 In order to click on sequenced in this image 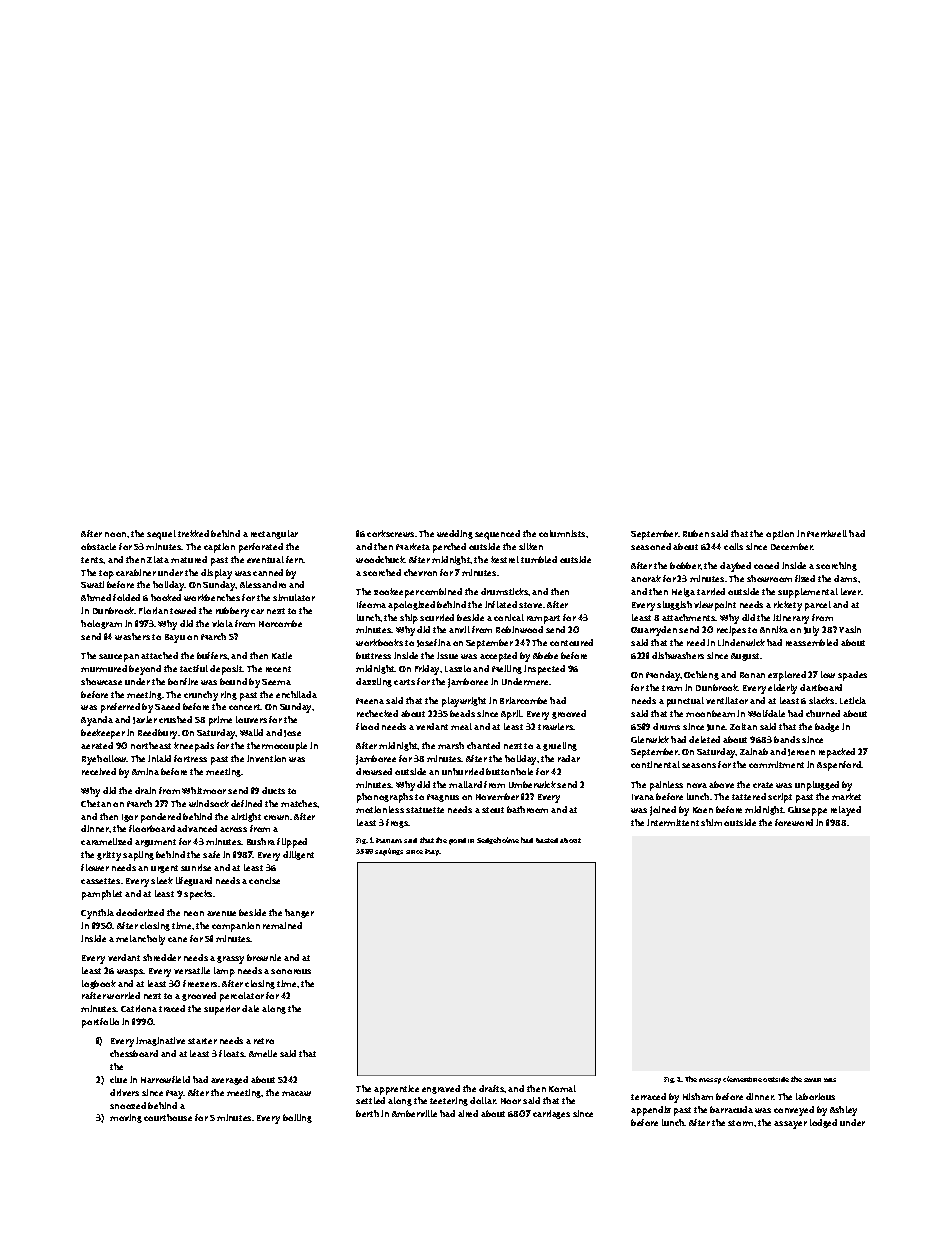, I will do `click(497, 535)`.
